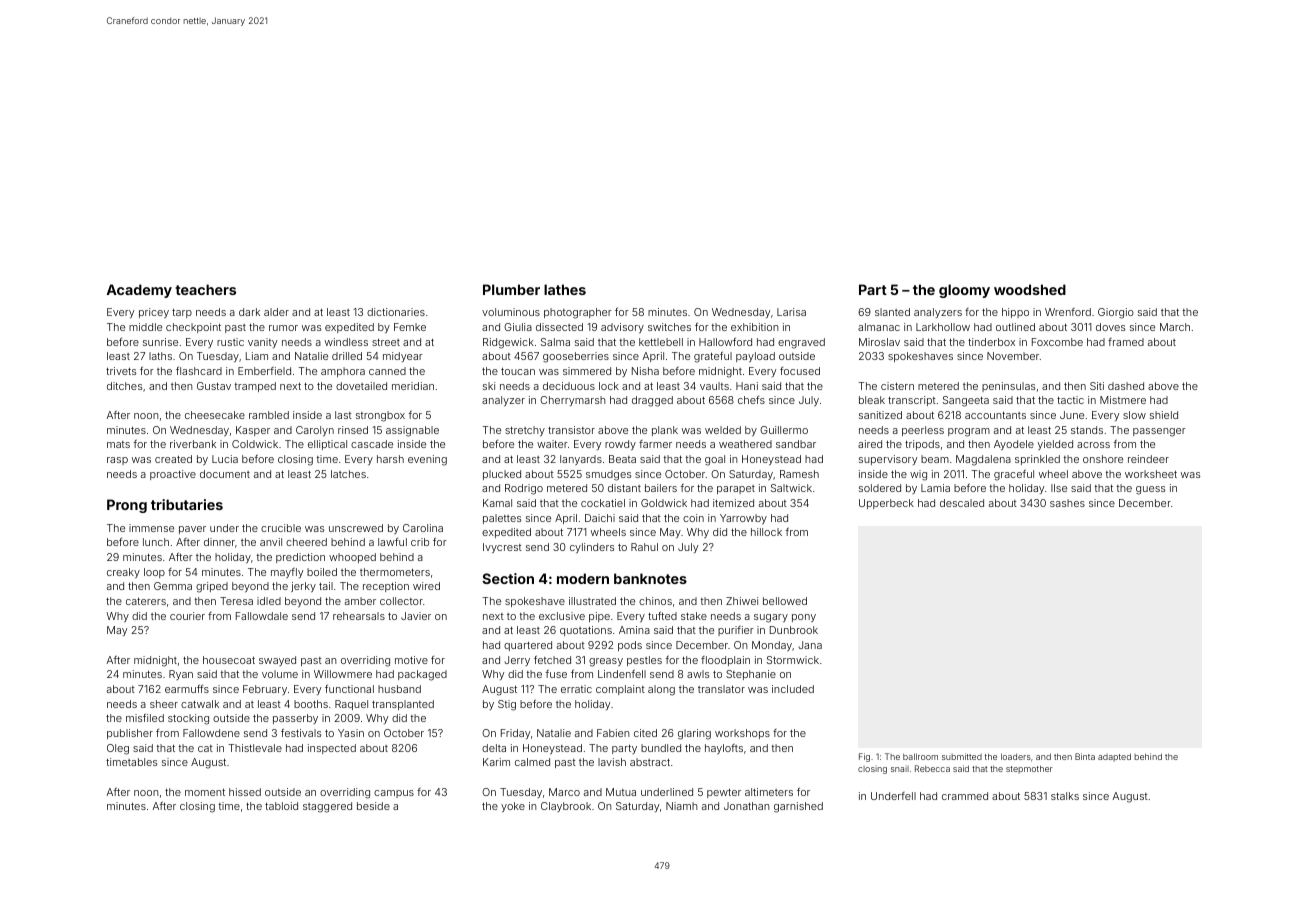  Describe the element at coordinates (793, 689) in the image. I see `included` at that location.
